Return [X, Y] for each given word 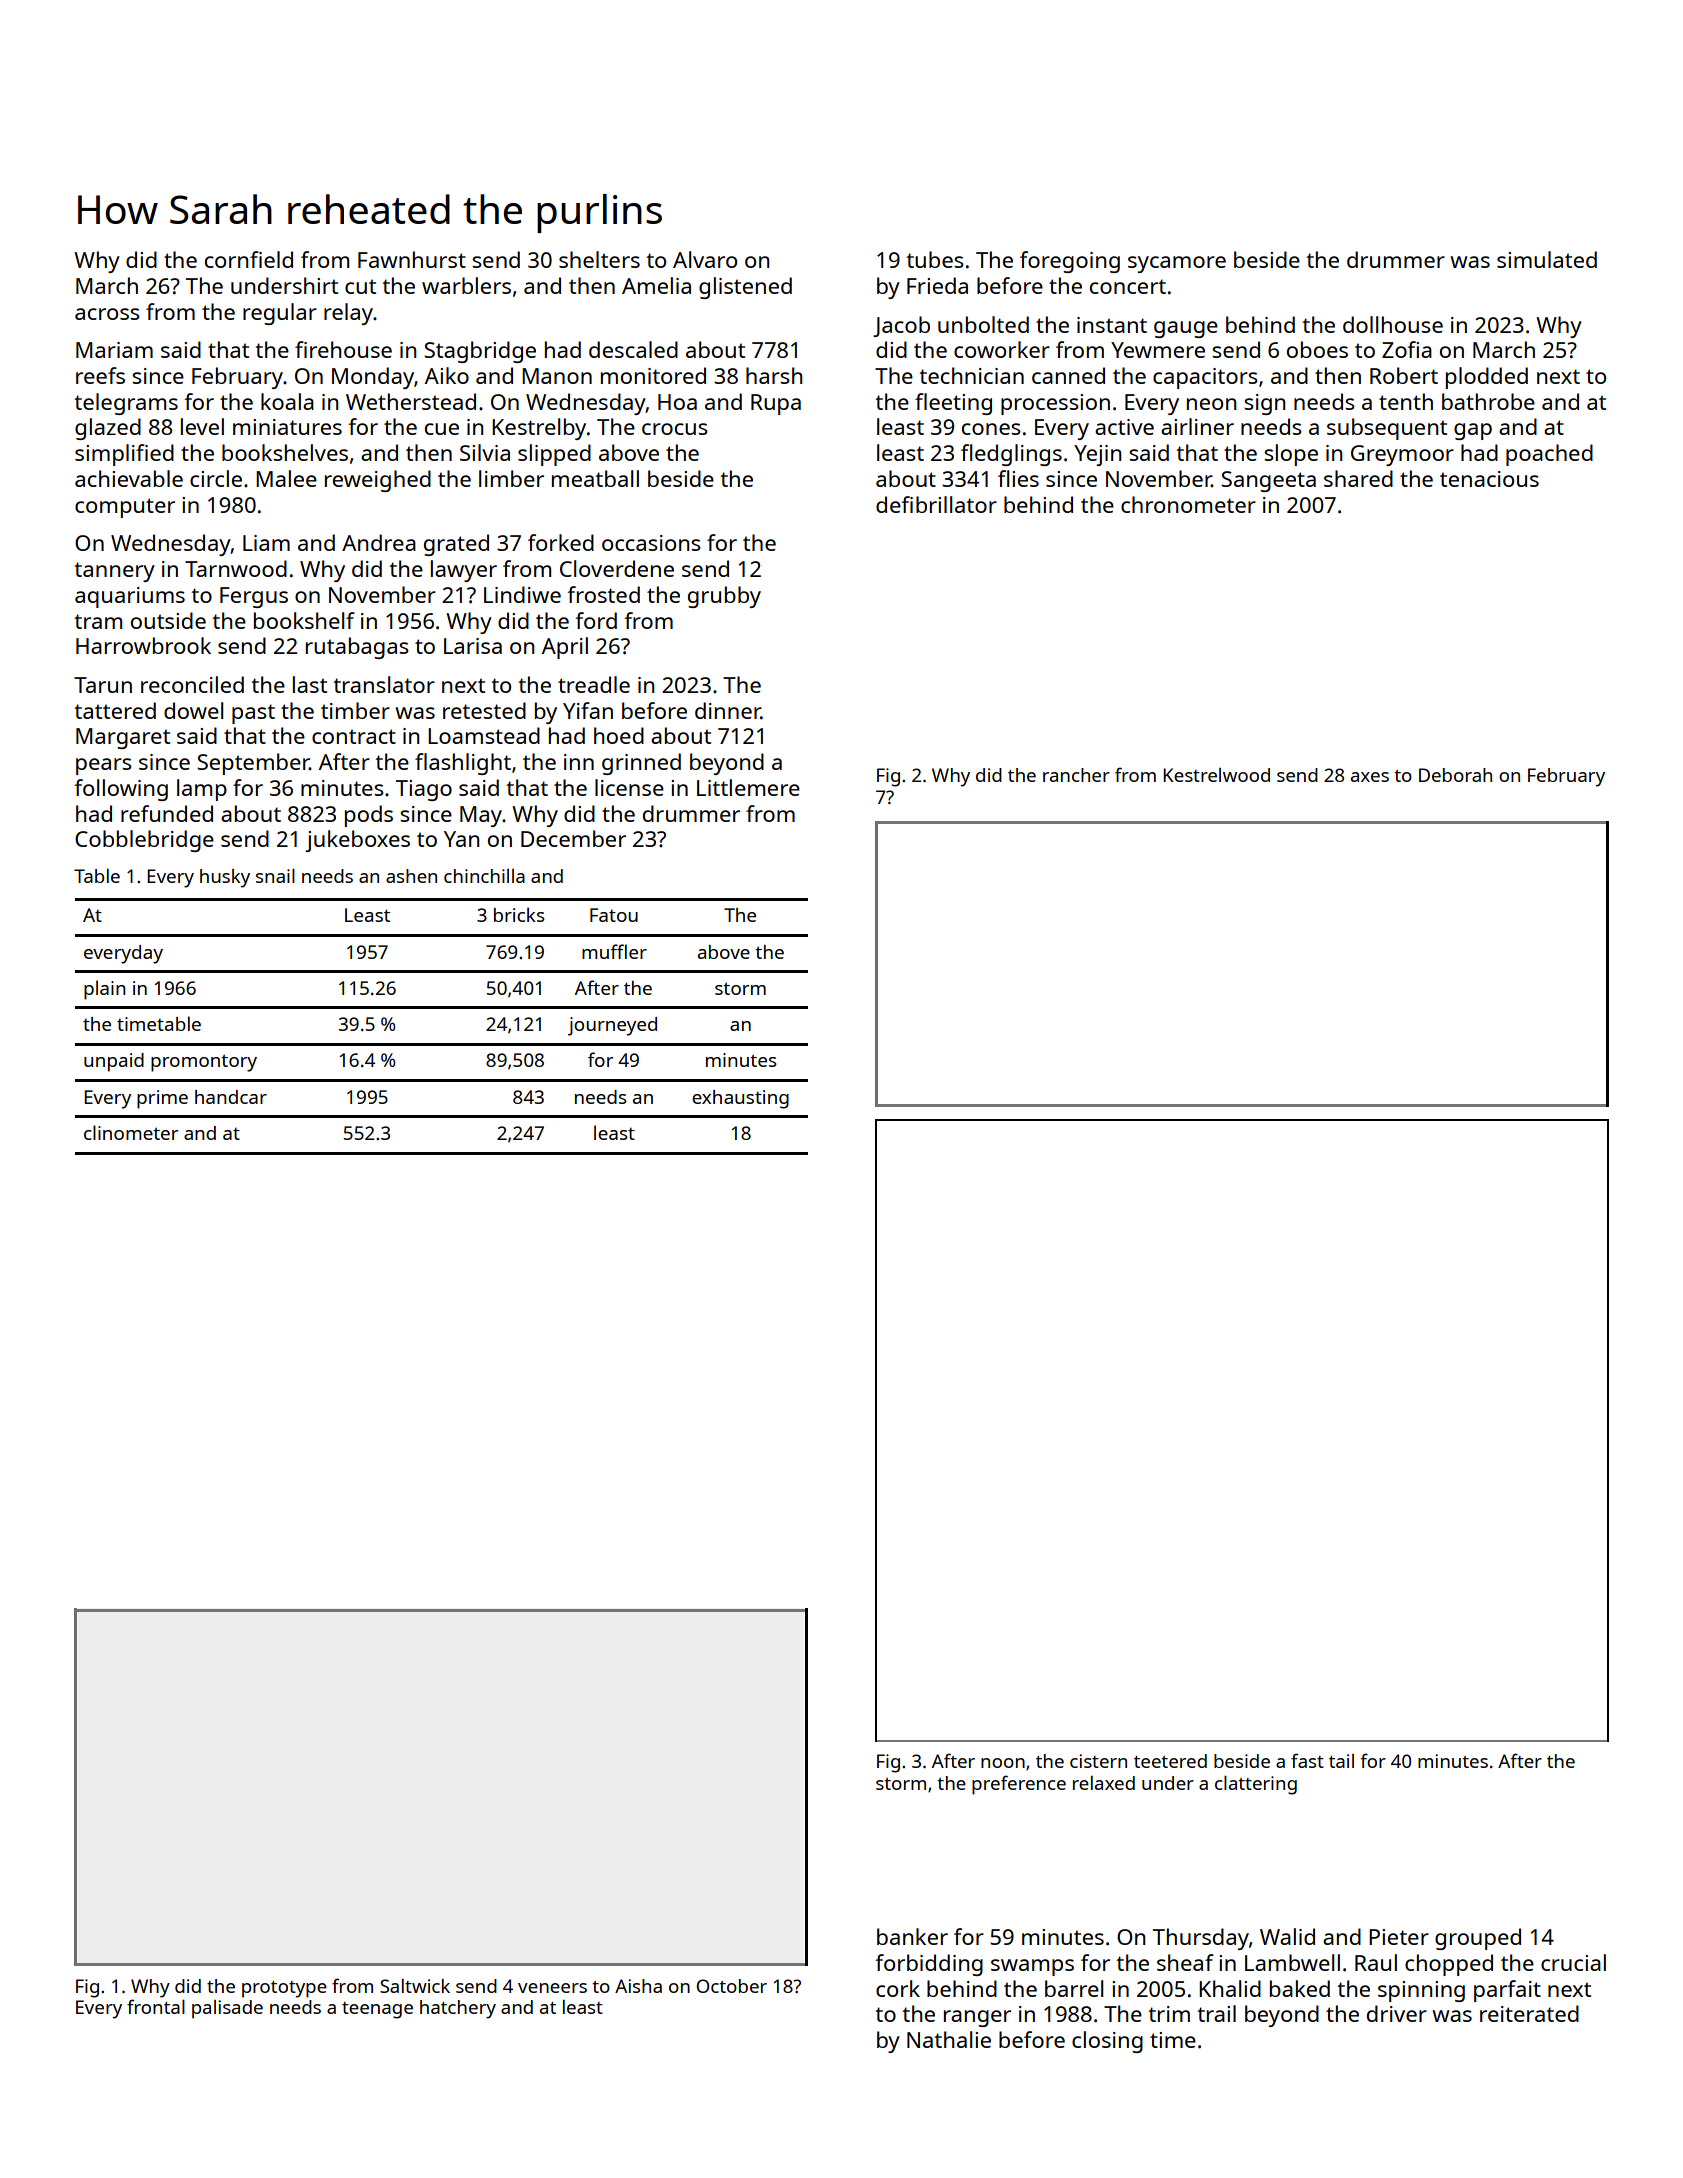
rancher [1076, 775]
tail [1341, 1761]
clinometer [131, 1132]
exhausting [740, 1099]
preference [1019, 1785]
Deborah [1455, 775]
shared [1358, 478]
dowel [193, 710]
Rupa [776, 404]
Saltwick [415, 1986]
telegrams [126, 404]
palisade [227, 2009]
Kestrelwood [1216, 775]
